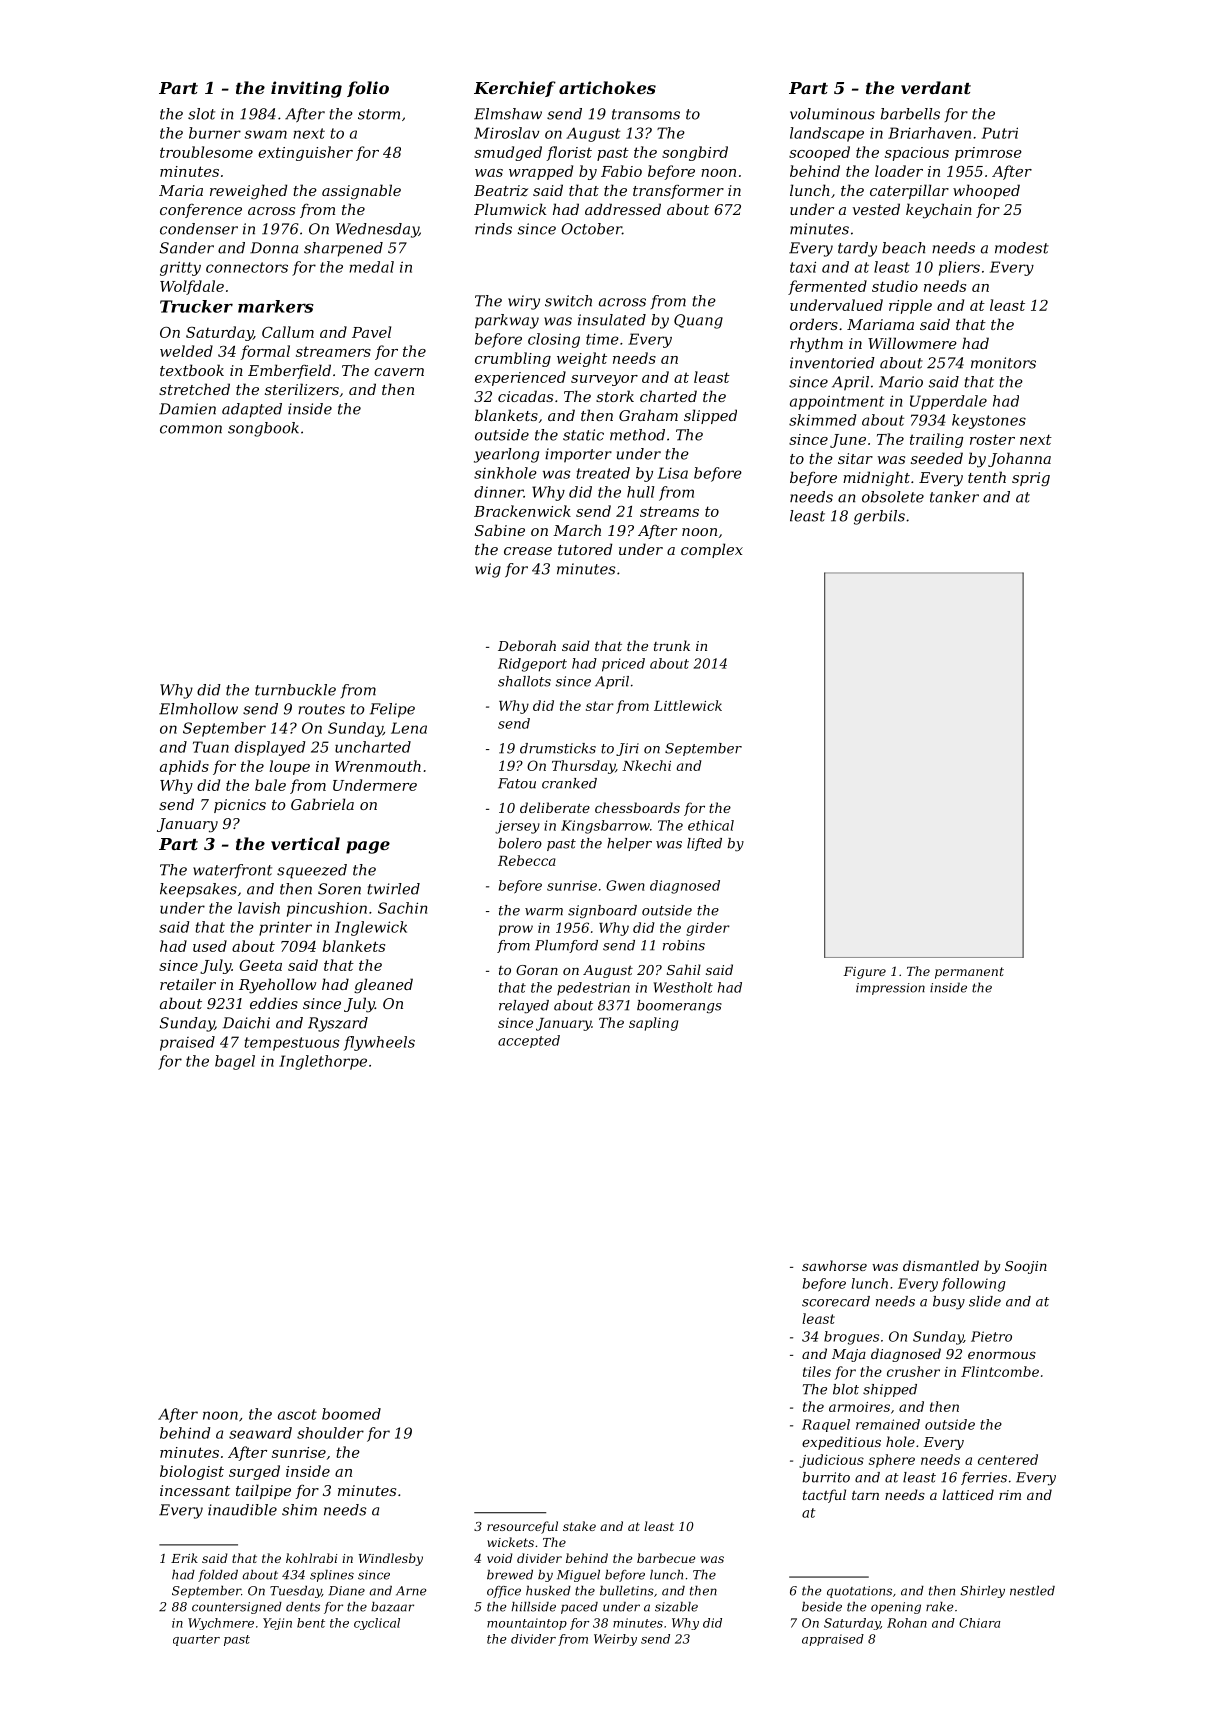 This page has height=1723, width=1218. What do you see at coordinates (196, 1640) in the page?
I see `quarter` at bounding box center [196, 1640].
